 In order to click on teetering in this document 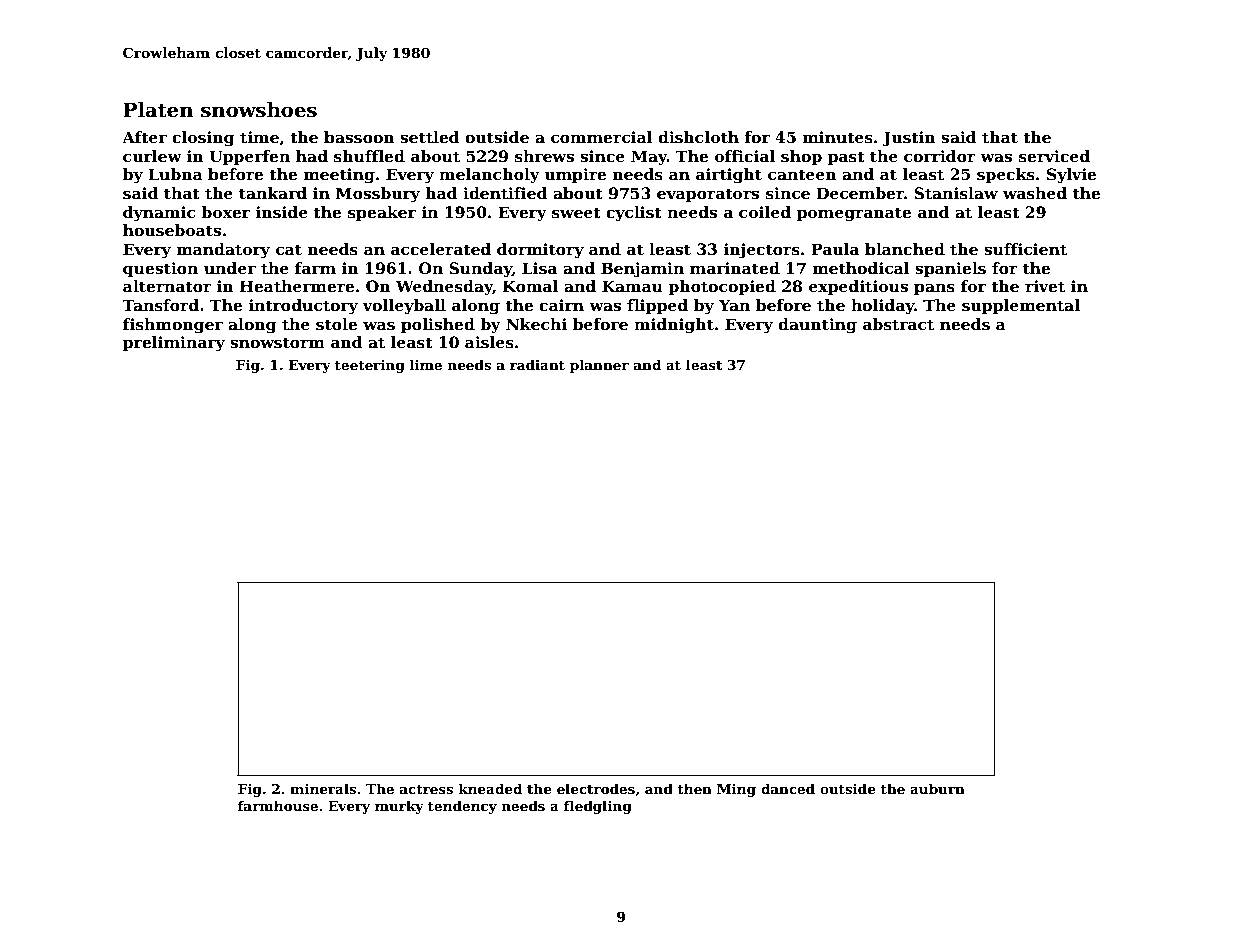, I will do `click(370, 366)`.
